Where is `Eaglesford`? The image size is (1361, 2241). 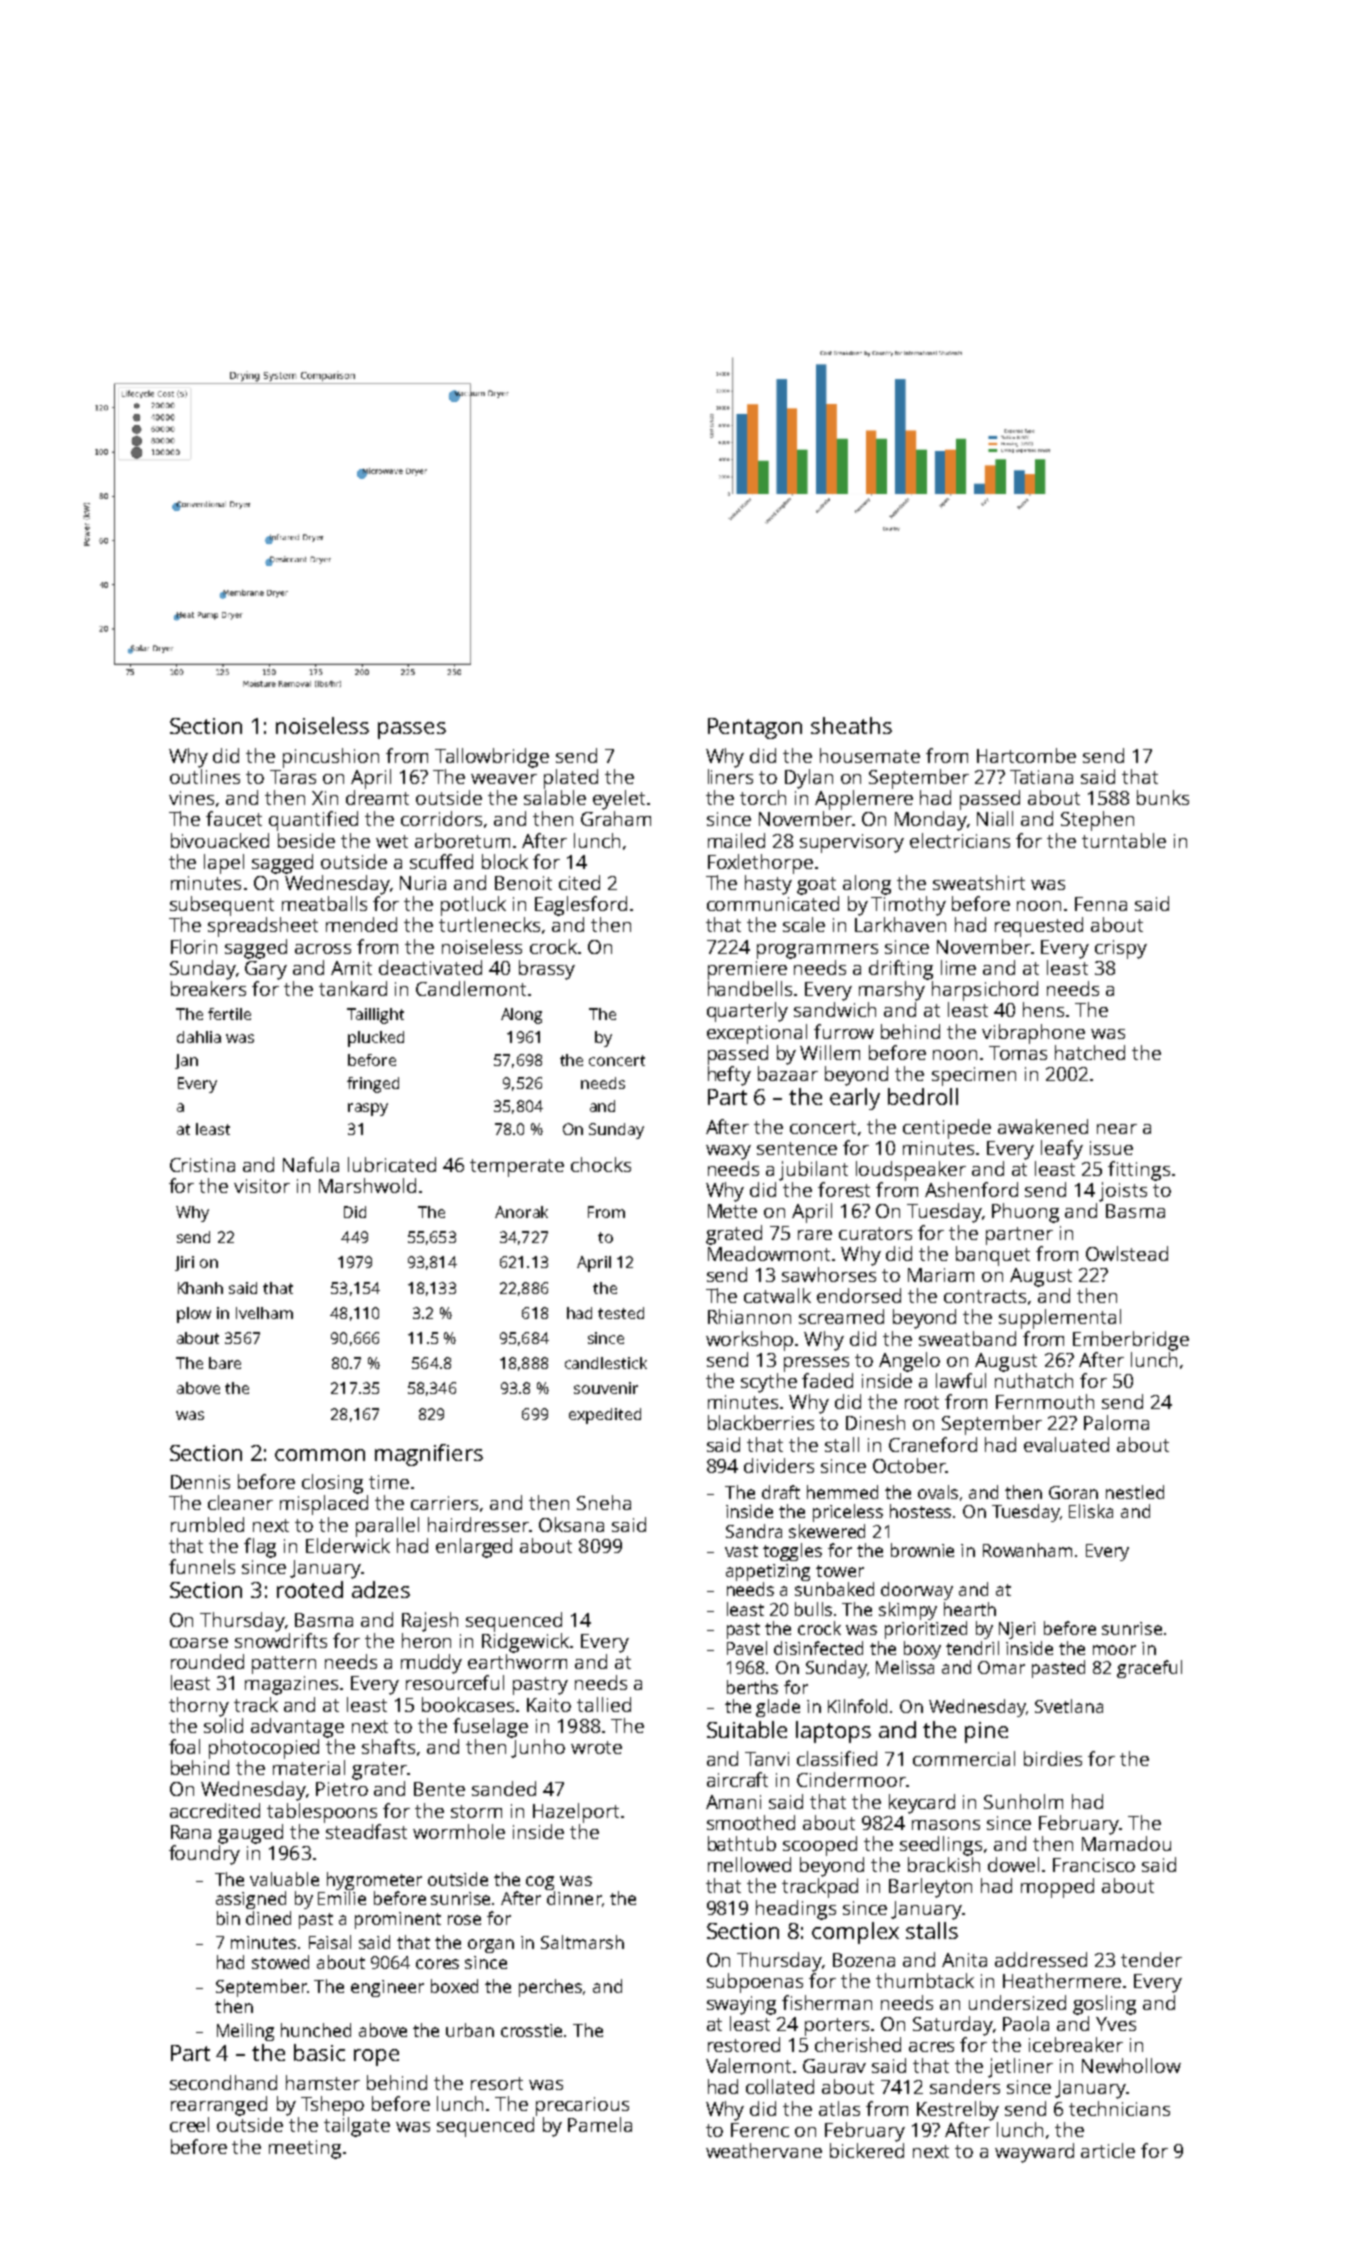 Eaglesford is located at coordinates (581, 906).
